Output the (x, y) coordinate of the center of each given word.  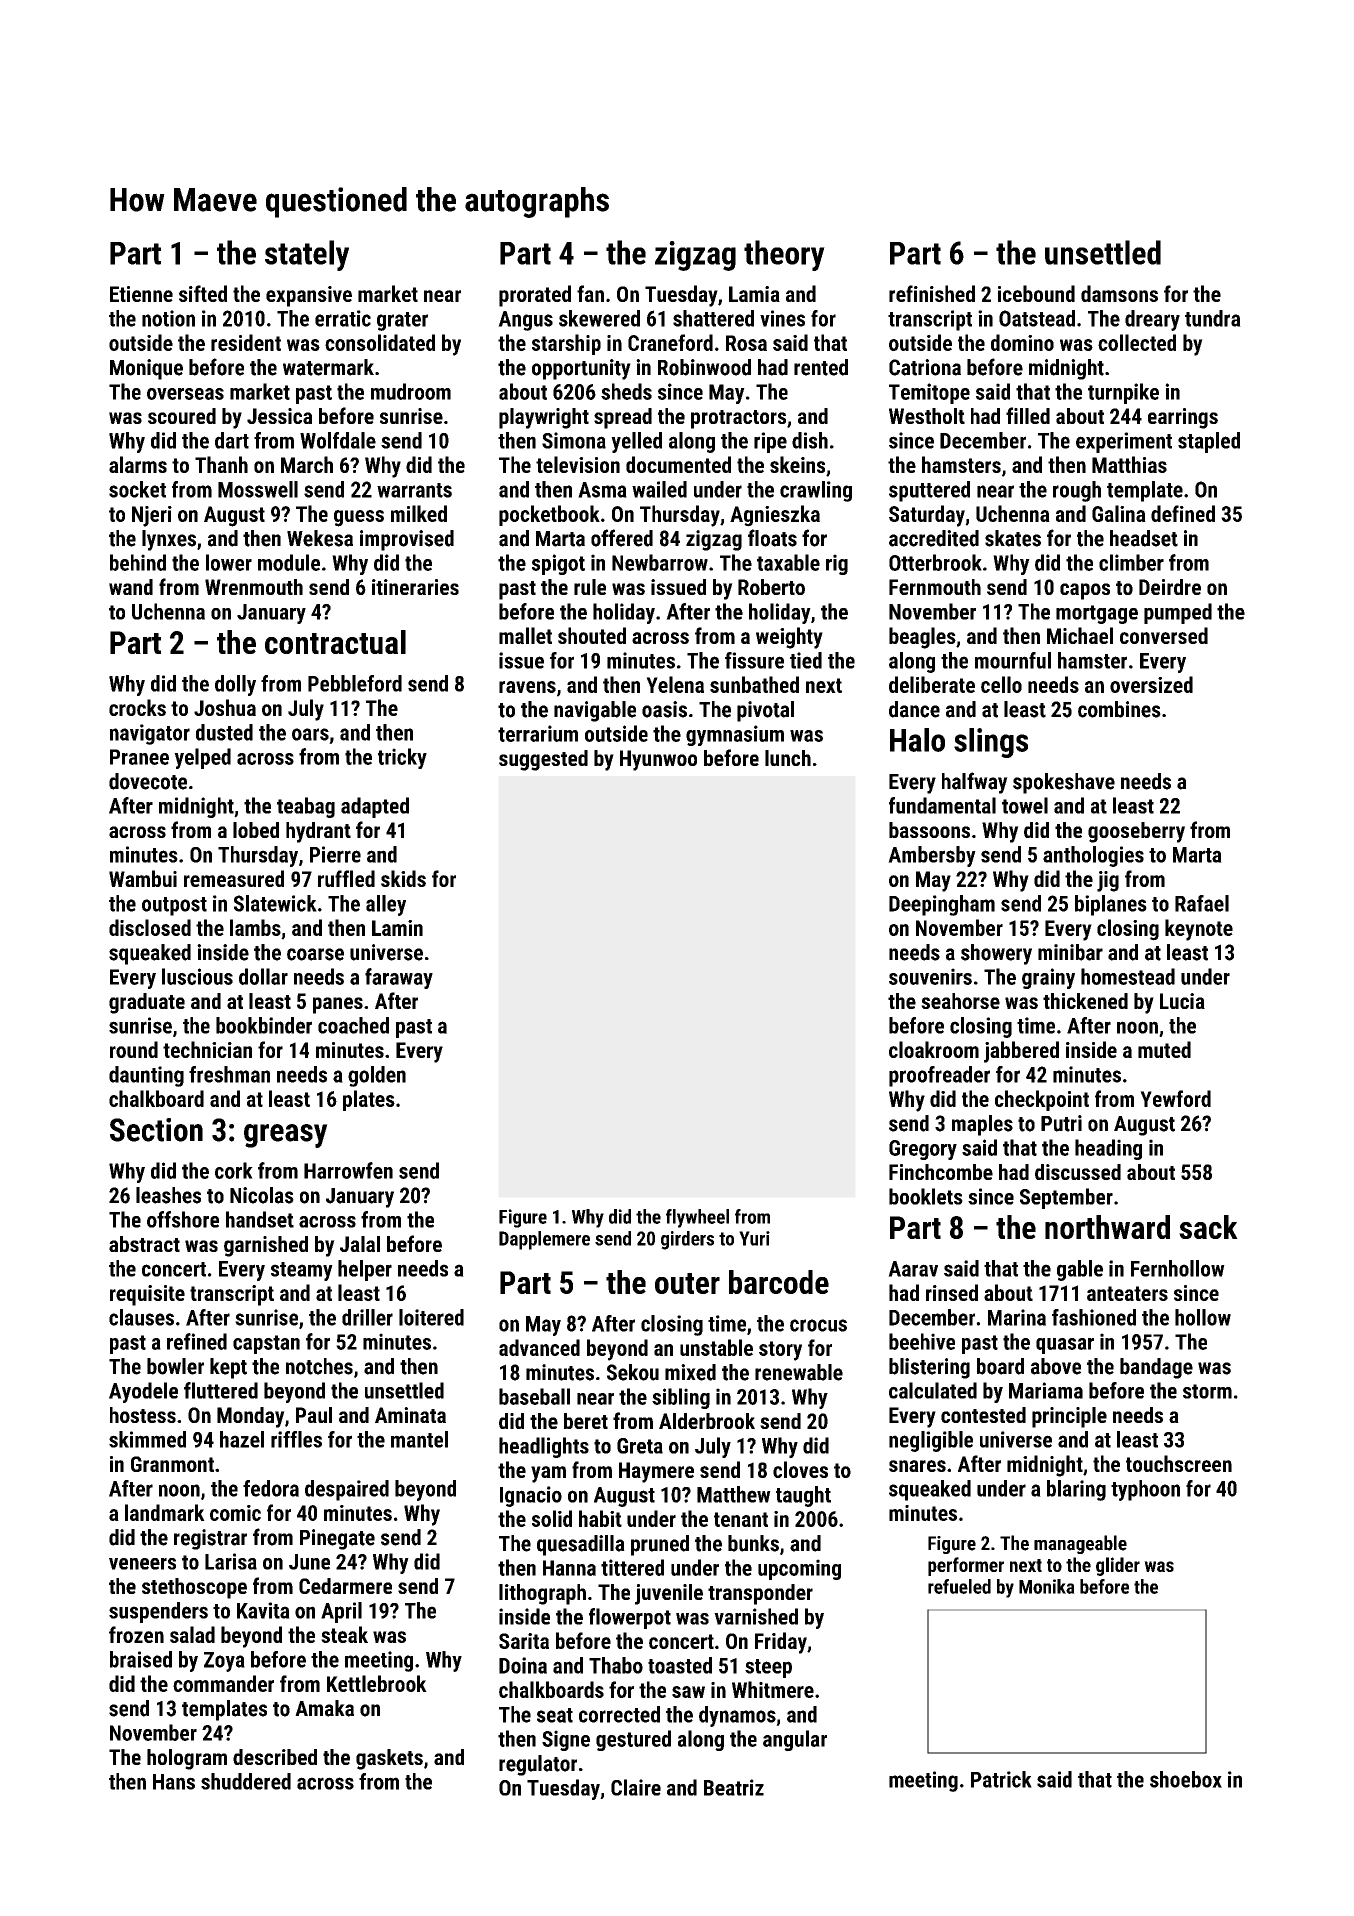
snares (917, 1466)
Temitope (929, 393)
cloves (800, 1469)
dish (810, 440)
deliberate (932, 684)
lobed (256, 830)
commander (223, 1683)
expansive (309, 296)
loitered (431, 1317)
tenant (741, 1519)
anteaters (1127, 1293)
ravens (527, 687)
